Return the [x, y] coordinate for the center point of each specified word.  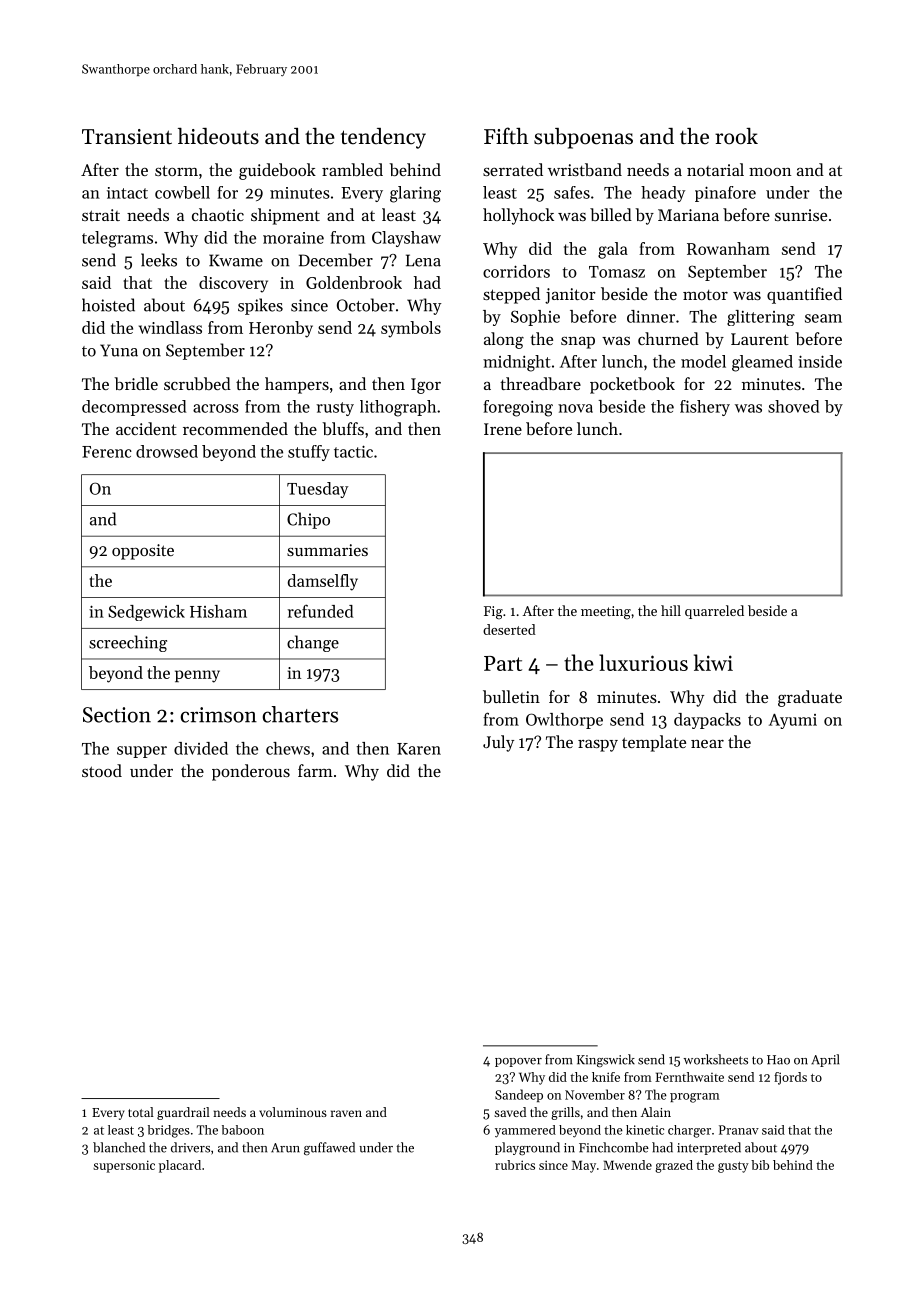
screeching [128, 643]
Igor [426, 386]
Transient [127, 137]
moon [770, 172]
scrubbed [197, 383]
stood [102, 770]
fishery [705, 408]
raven [346, 1113]
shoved [793, 406]
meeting [606, 612]
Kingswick [606, 1061]
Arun [285, 1148]
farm [315, 770]
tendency [383, 138]
